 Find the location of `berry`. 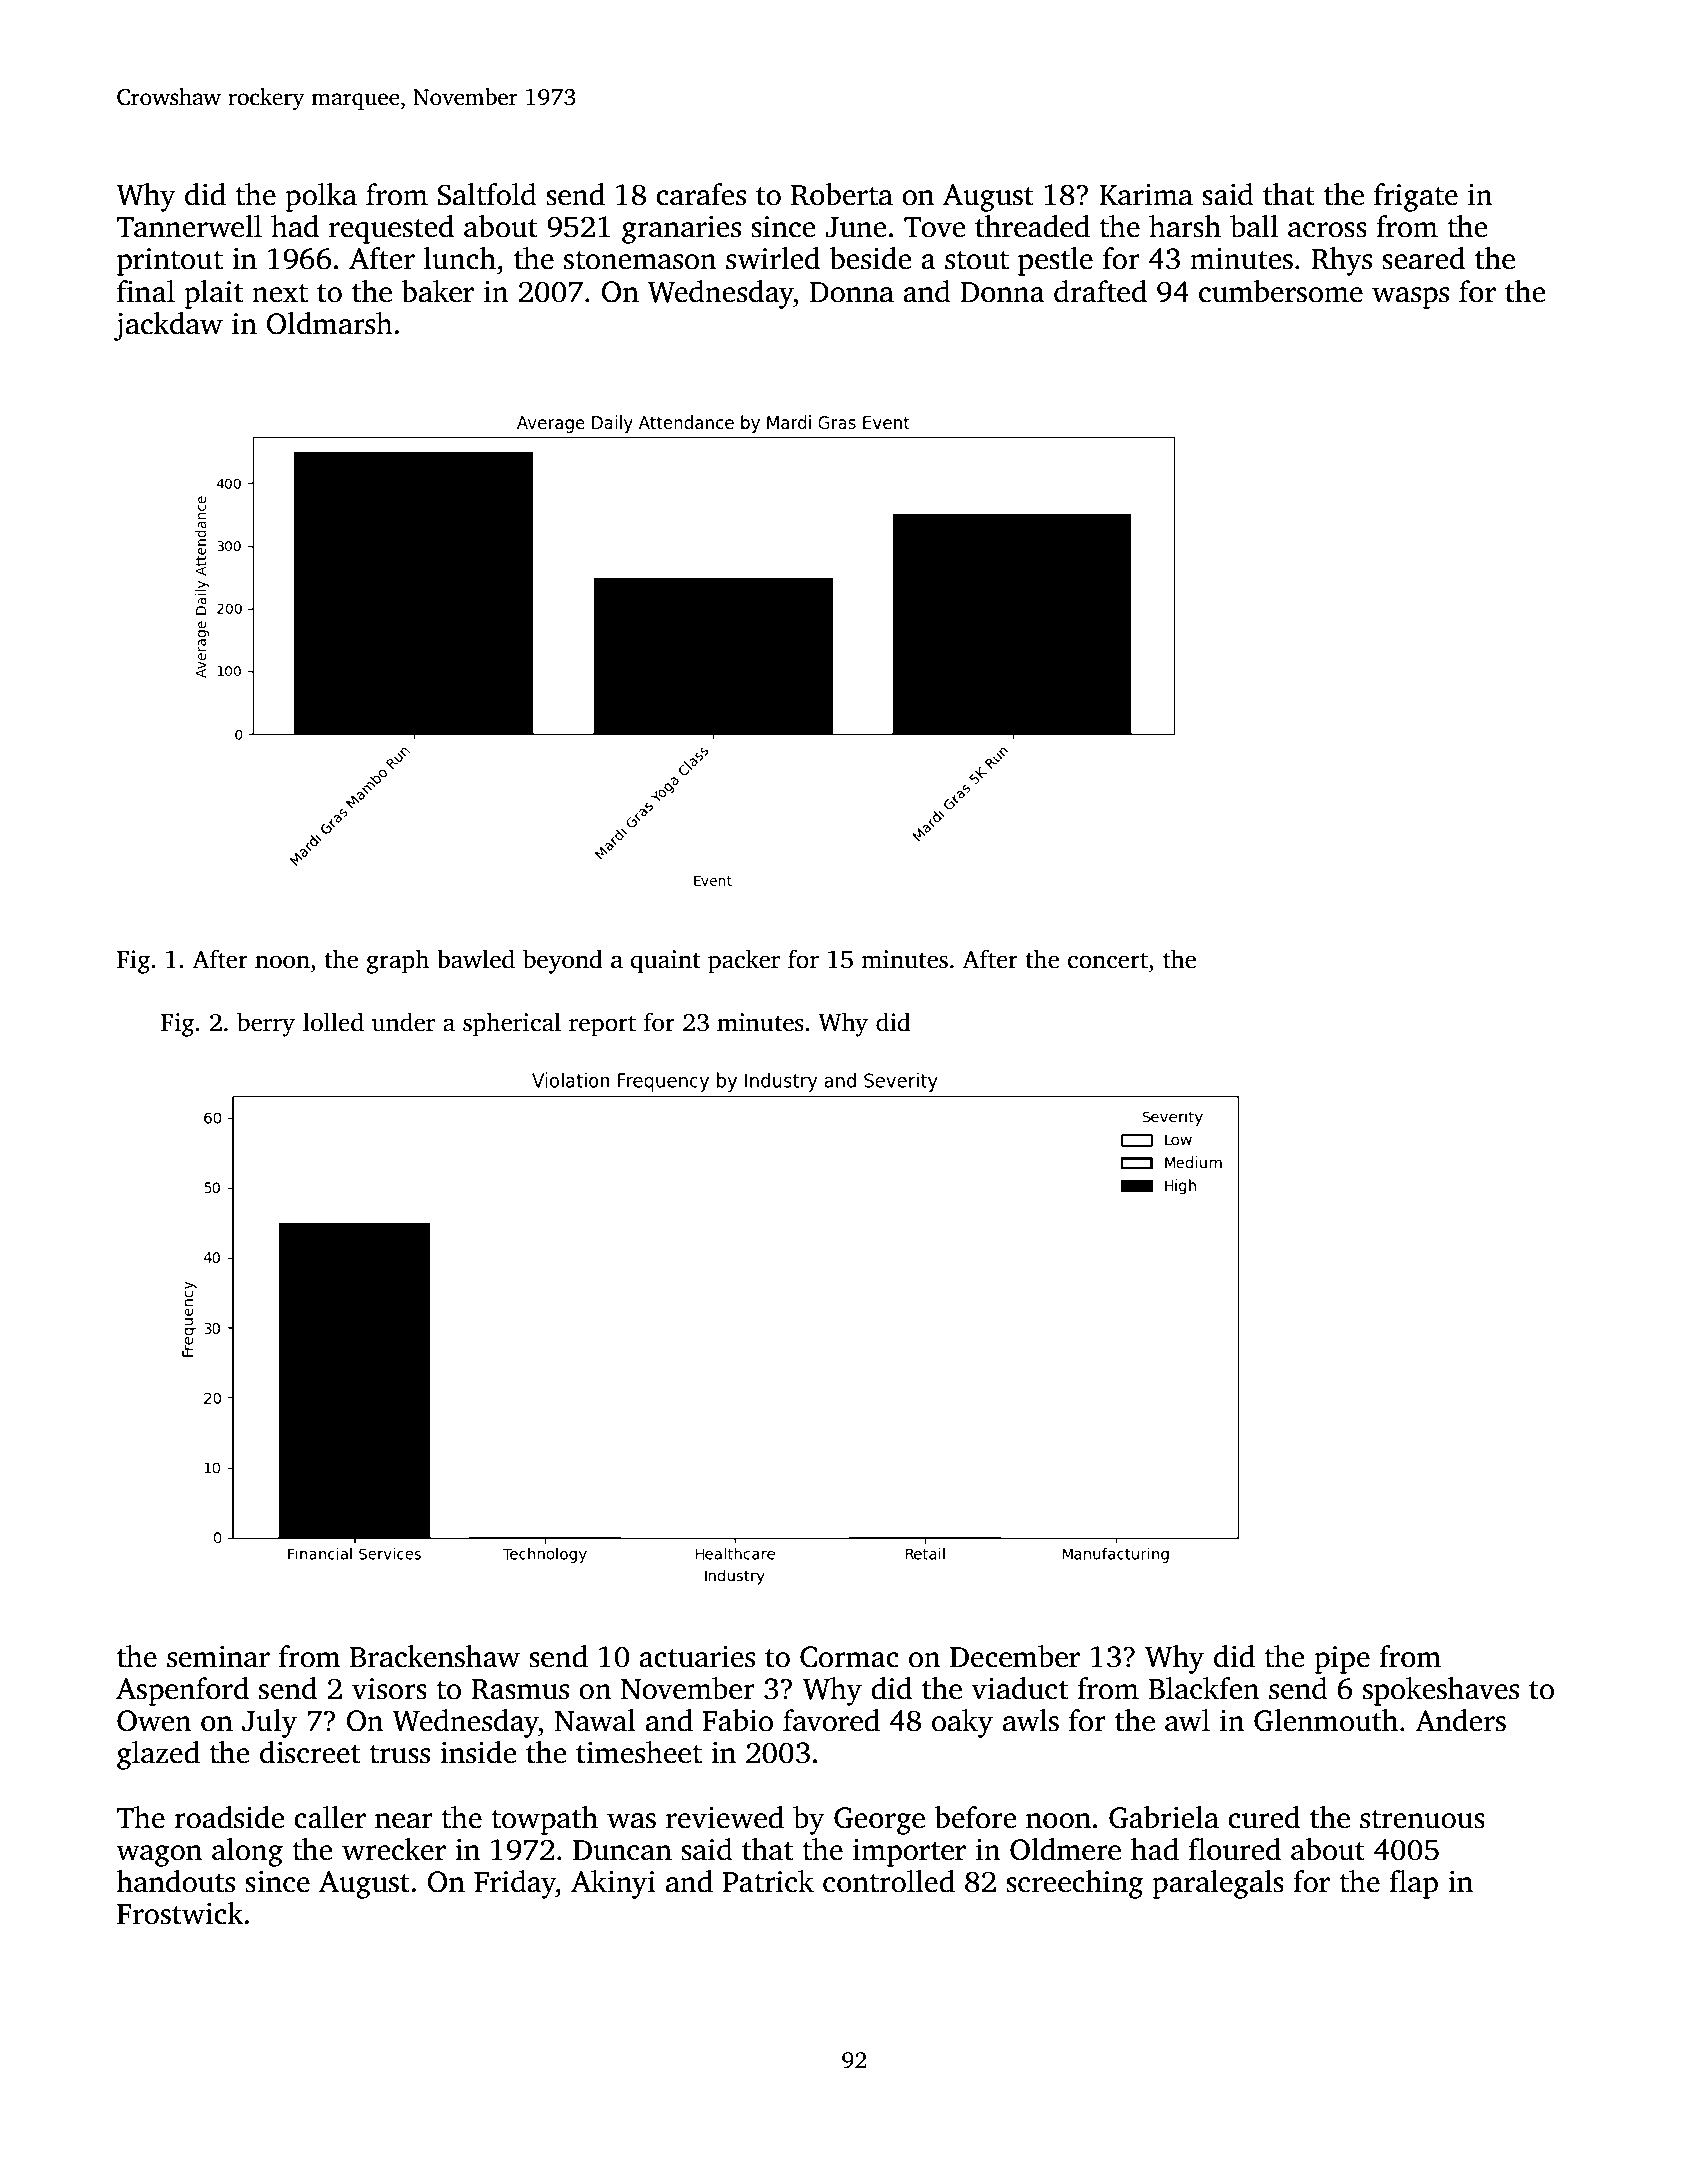

berry is located at coordinates (266, 1024).
